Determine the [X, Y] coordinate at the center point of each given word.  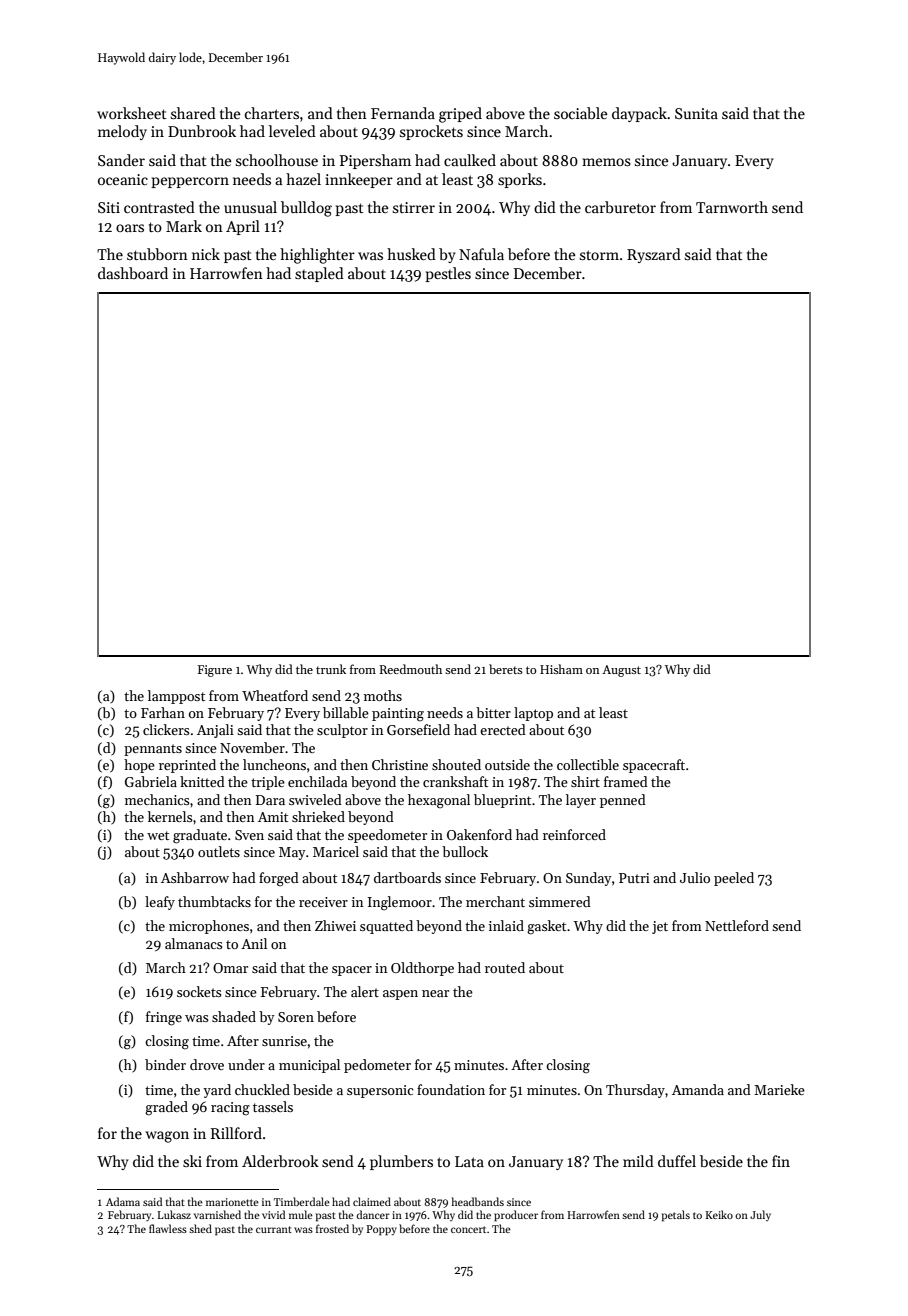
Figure [215, 671]
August [621, 671]
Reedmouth [410, 669]
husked [411, 254]
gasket [546, 927]
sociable [580, 113]
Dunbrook [202, 131]
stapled [319, 274]
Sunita [696, 113]
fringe [164, 1018]
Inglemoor [400, 903]
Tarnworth [732, 207]
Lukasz [174, 1214]
